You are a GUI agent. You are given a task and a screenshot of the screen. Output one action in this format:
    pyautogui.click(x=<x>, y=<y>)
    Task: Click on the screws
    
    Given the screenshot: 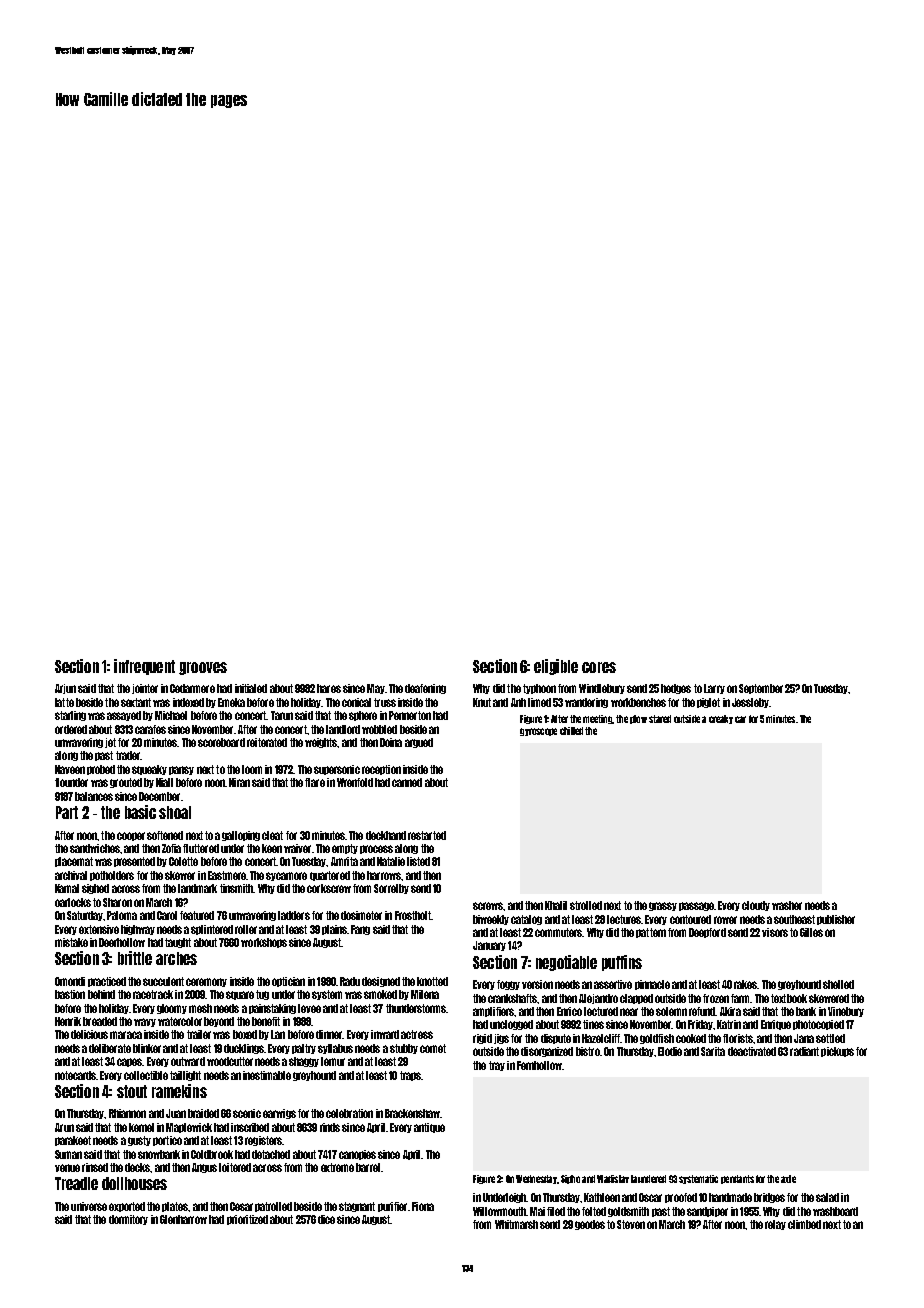 What is the action you would take?
    pyautogui.click(x=488, y=906)
